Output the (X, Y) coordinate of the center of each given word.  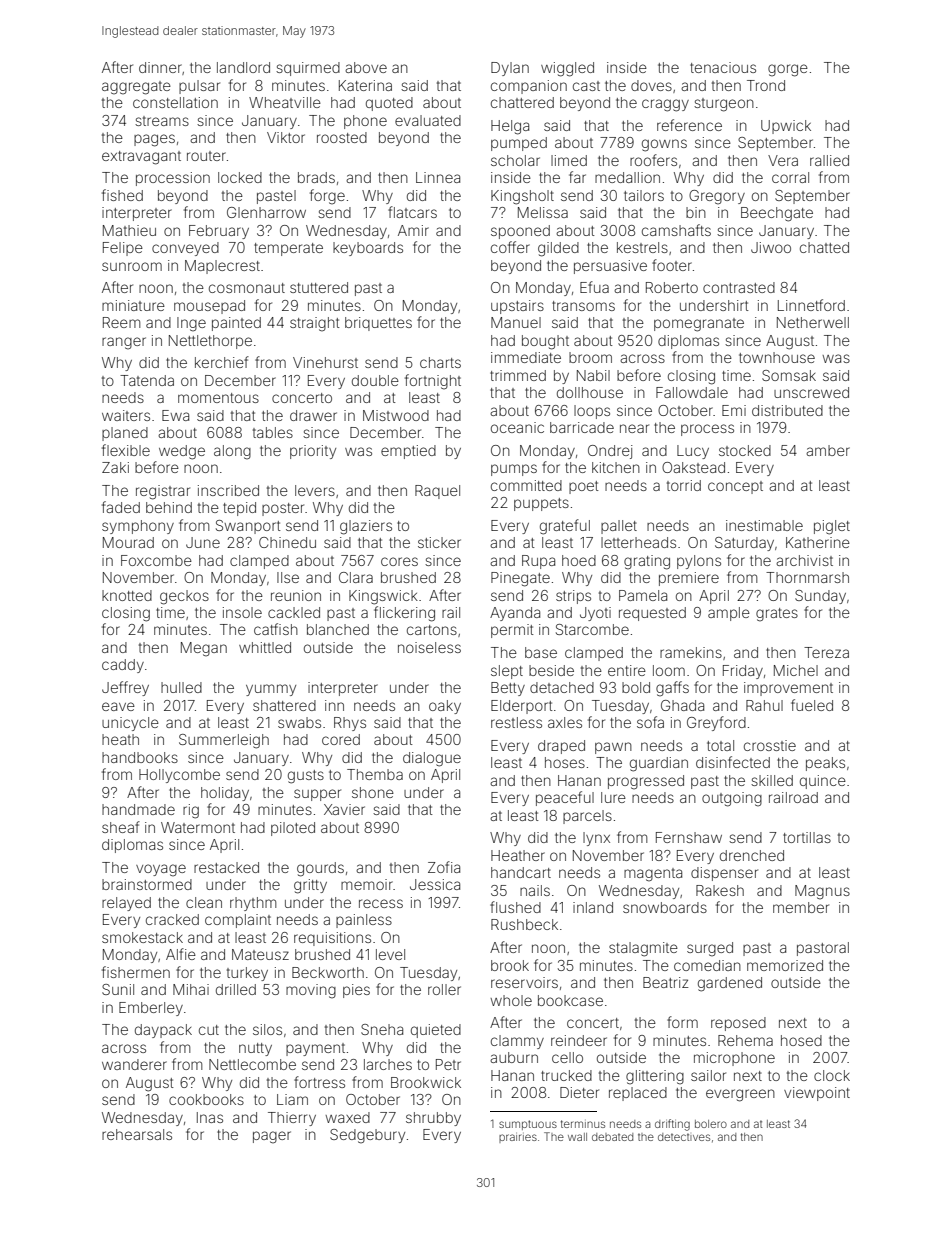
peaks (825, 764)
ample (729, 614)
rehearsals (137, 1134)
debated (612, 1137)
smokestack (142, 937)
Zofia (444, 867)
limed (569, 160)
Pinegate (520, 579)
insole (242, 612)
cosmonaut (247, 288)
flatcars (412, 212)
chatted (824, 247)
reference (689, 125)
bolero (711, 1124)
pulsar (199, 87)
